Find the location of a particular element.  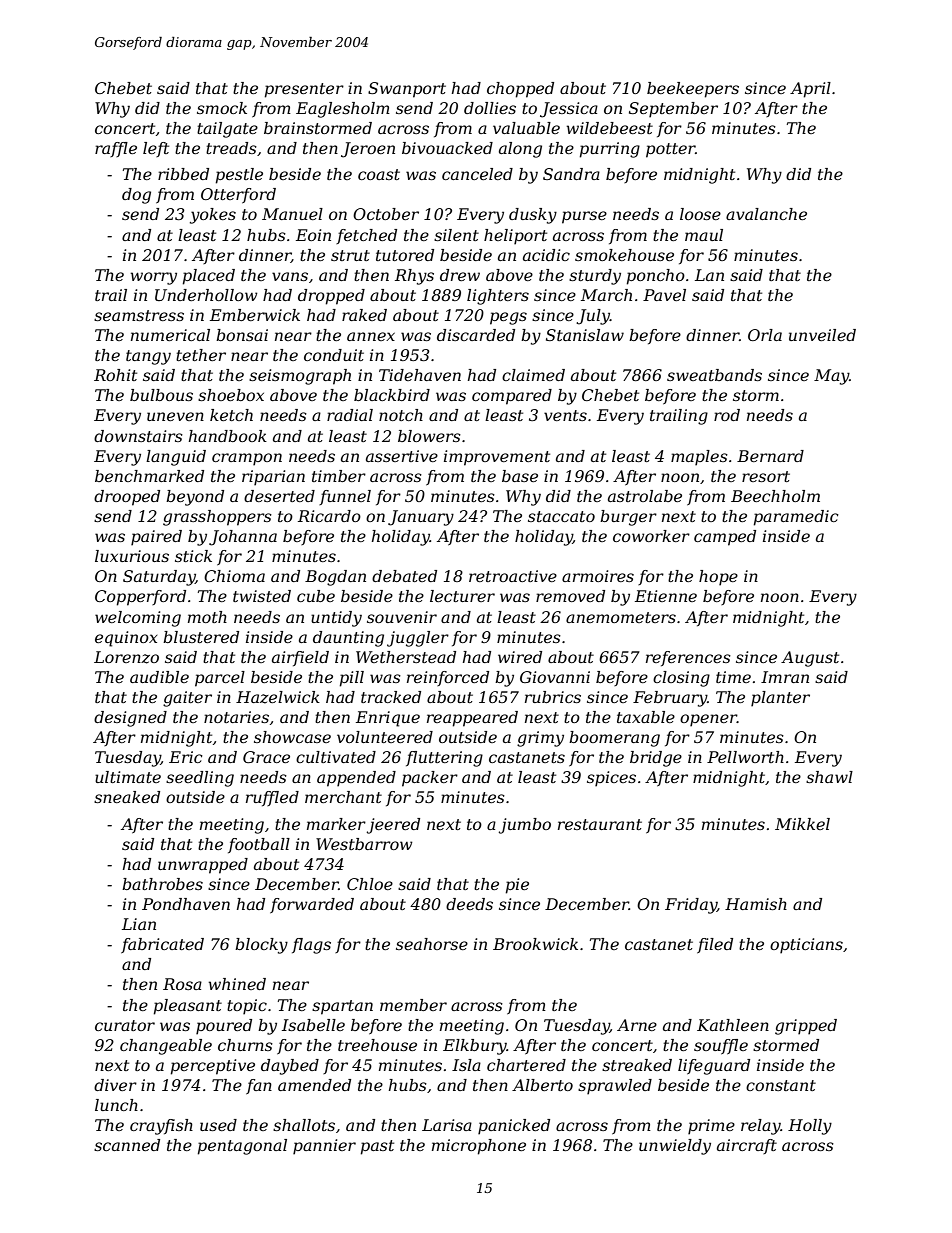

member is located at coordinates (413, 1005).
